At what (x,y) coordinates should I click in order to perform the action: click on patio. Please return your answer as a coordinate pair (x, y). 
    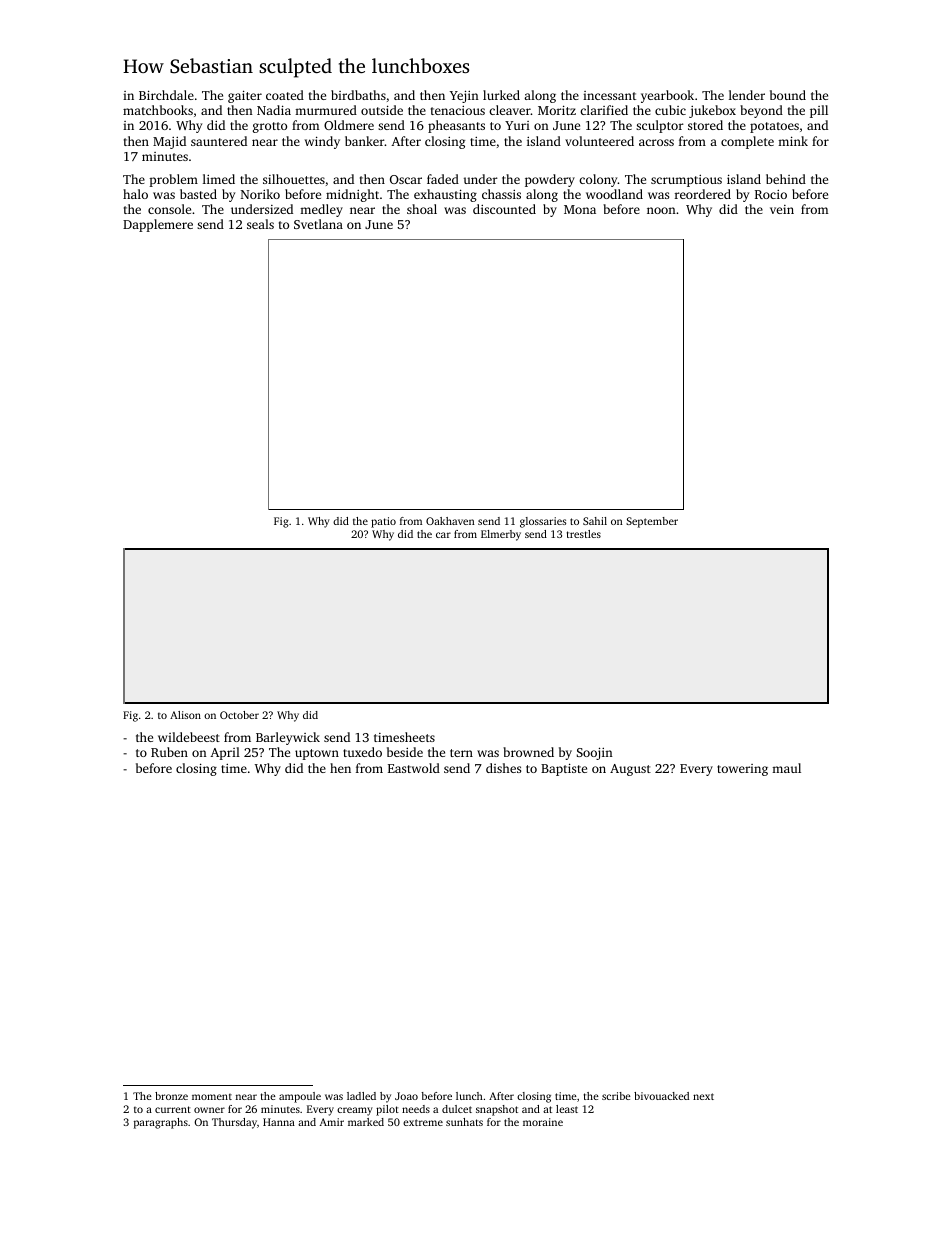
    Looking at the image, I should click on (383, 522).
